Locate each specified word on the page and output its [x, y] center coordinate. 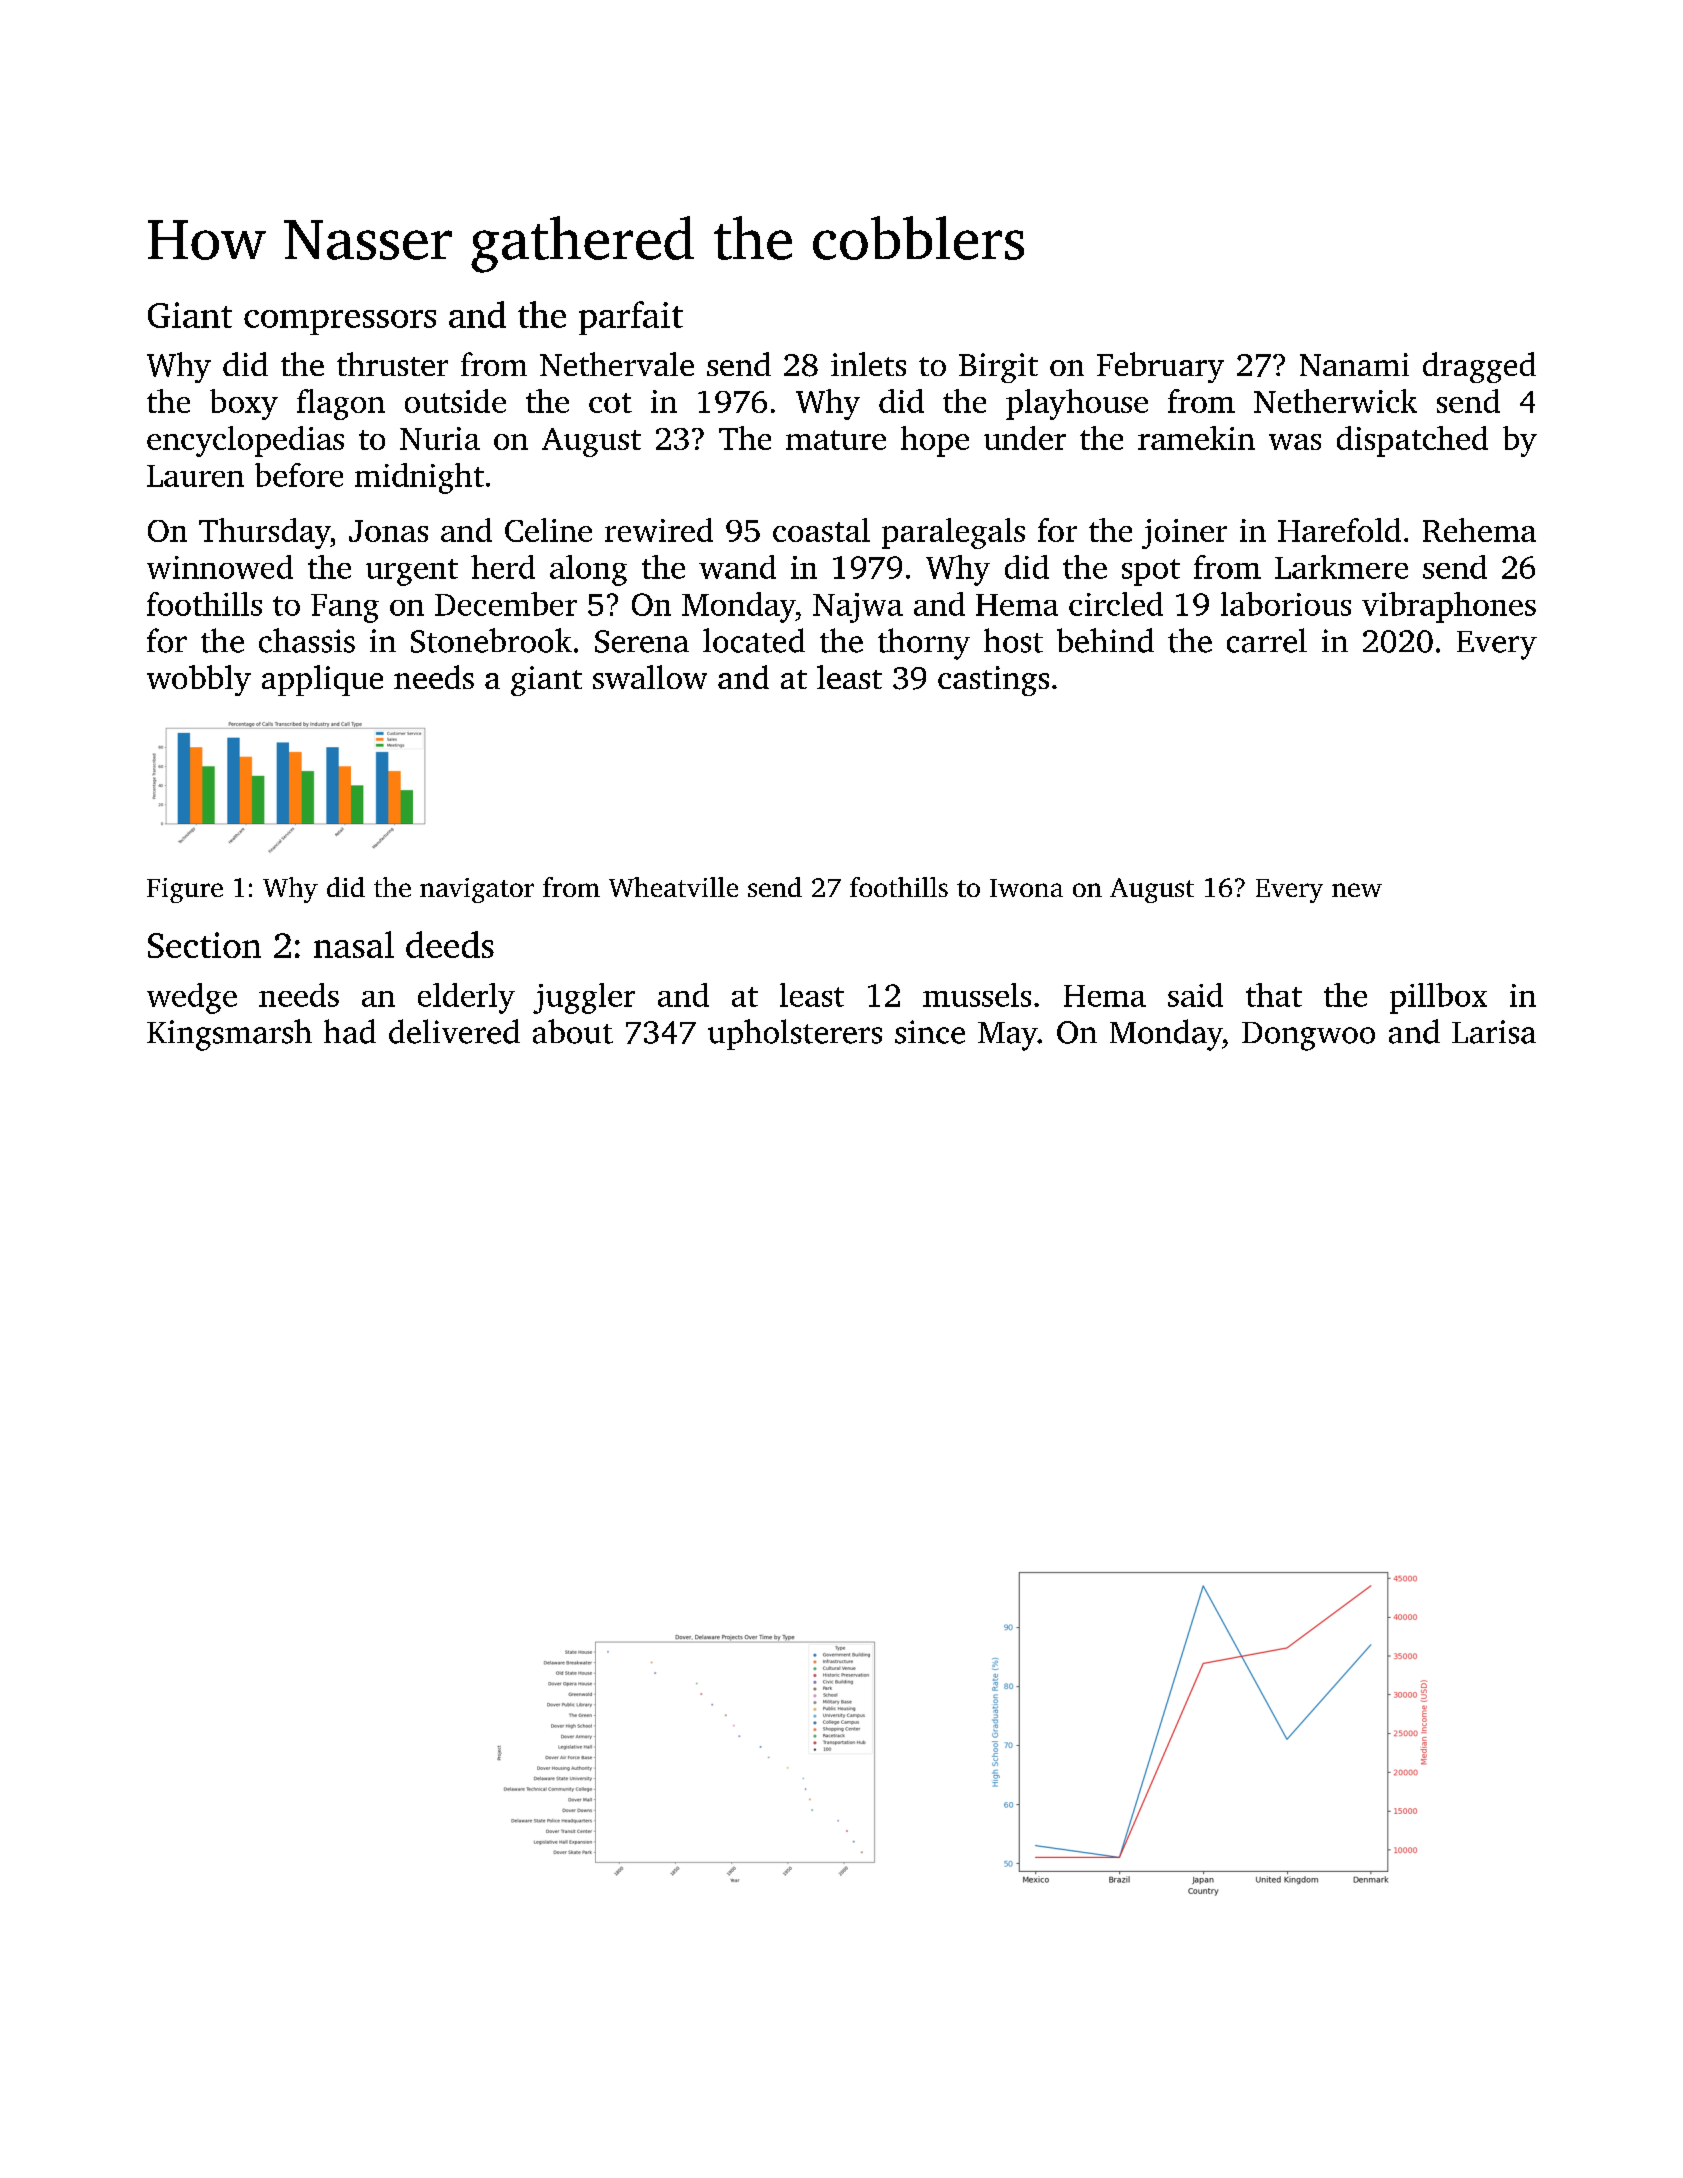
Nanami [1354, 364]
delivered [454, 1031]
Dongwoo [1308, 1036]
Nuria [440, 438]
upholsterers [795, 1034]
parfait [631, 318]
